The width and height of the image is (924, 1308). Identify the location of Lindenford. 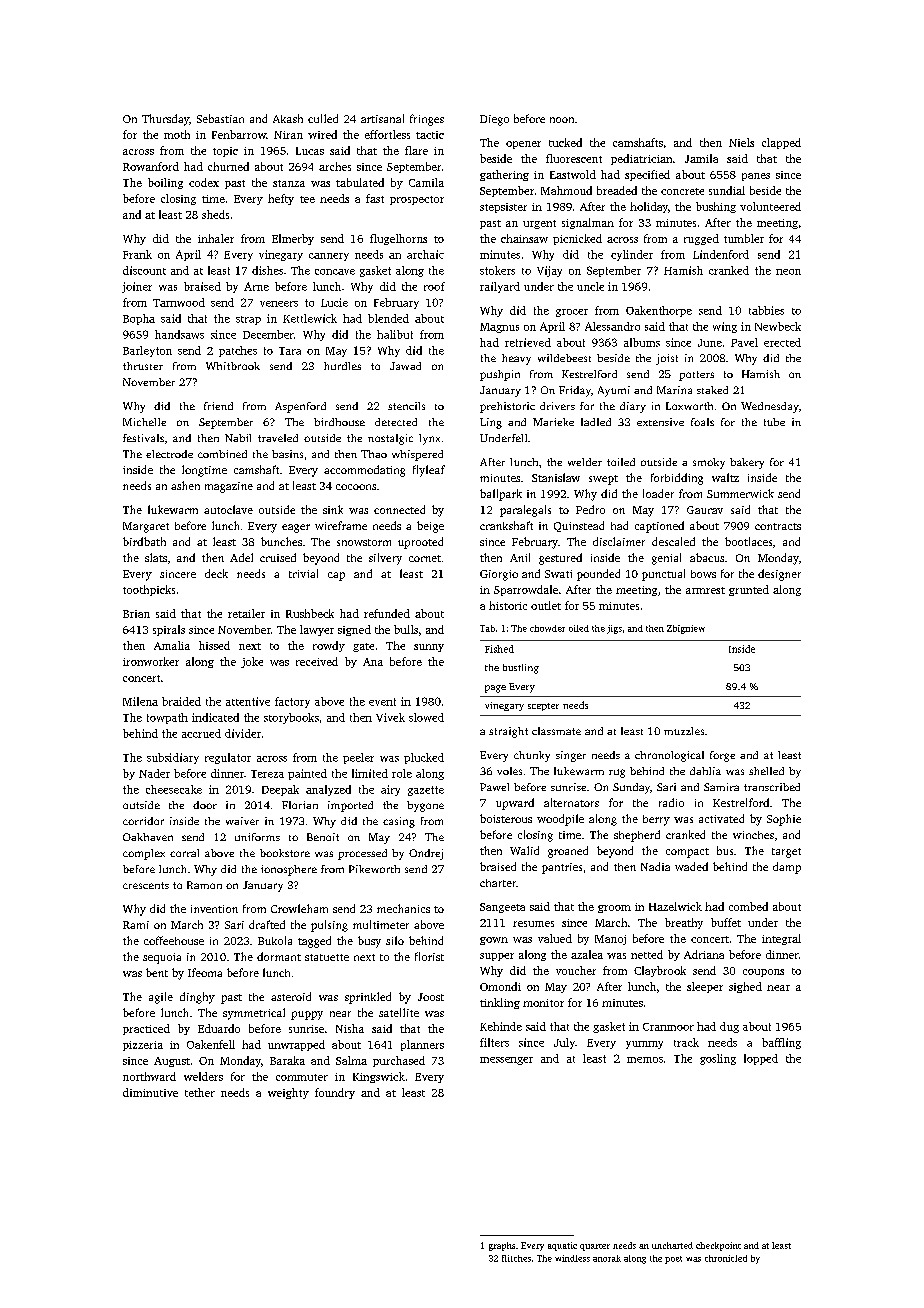
(721, 254).
